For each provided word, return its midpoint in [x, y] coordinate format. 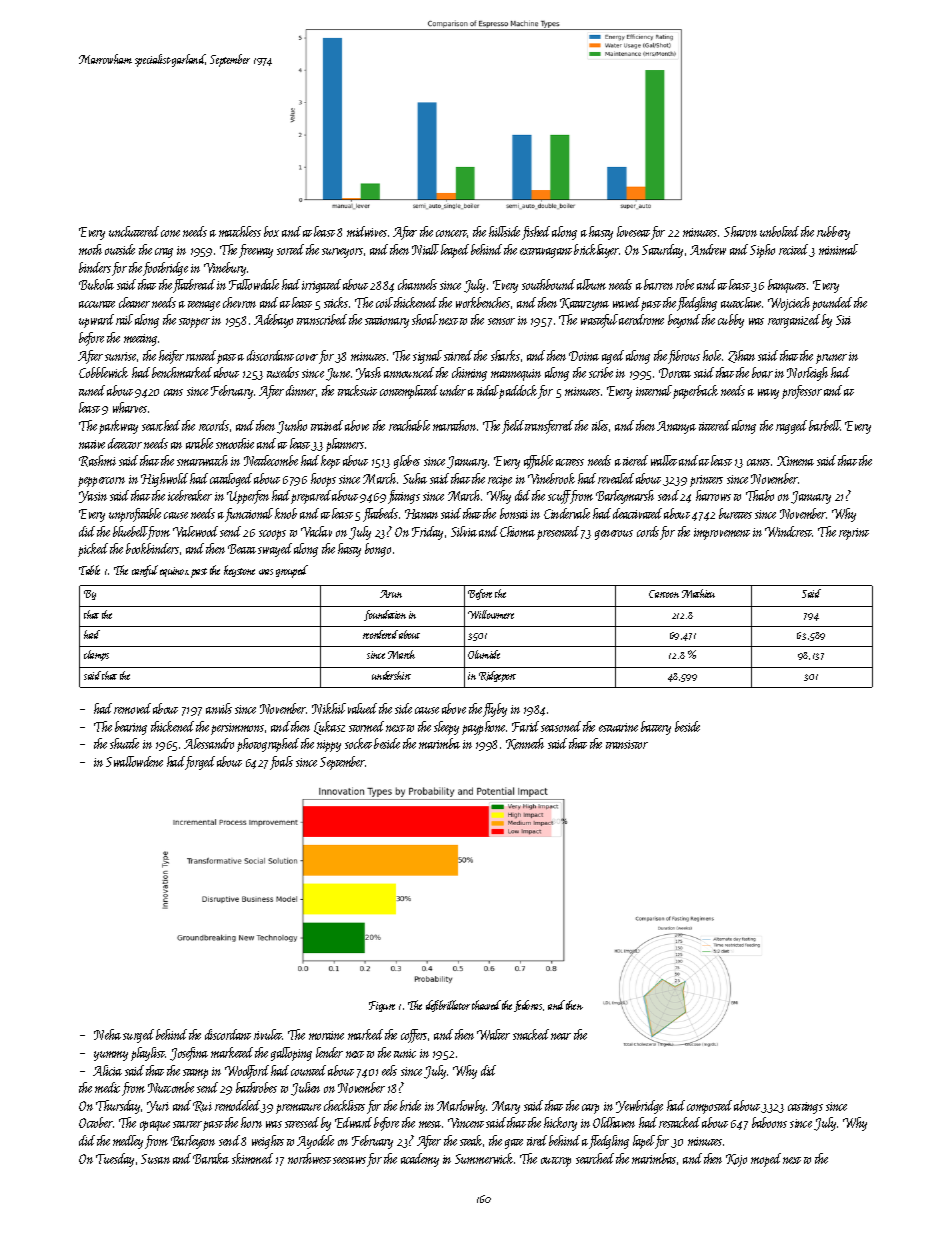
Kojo [736, 1160]
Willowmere [491, 614]
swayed [275, 550]
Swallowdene [134, 761]
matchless [240, 231]
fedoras [528, 1006]
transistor [627, 744]
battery [656, 728]
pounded [832, 304]
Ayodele [315, 1142]
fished [536, 233]
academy [420, 1160]
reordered [380, 634]
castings [805, 1108]
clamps [96, 655]
